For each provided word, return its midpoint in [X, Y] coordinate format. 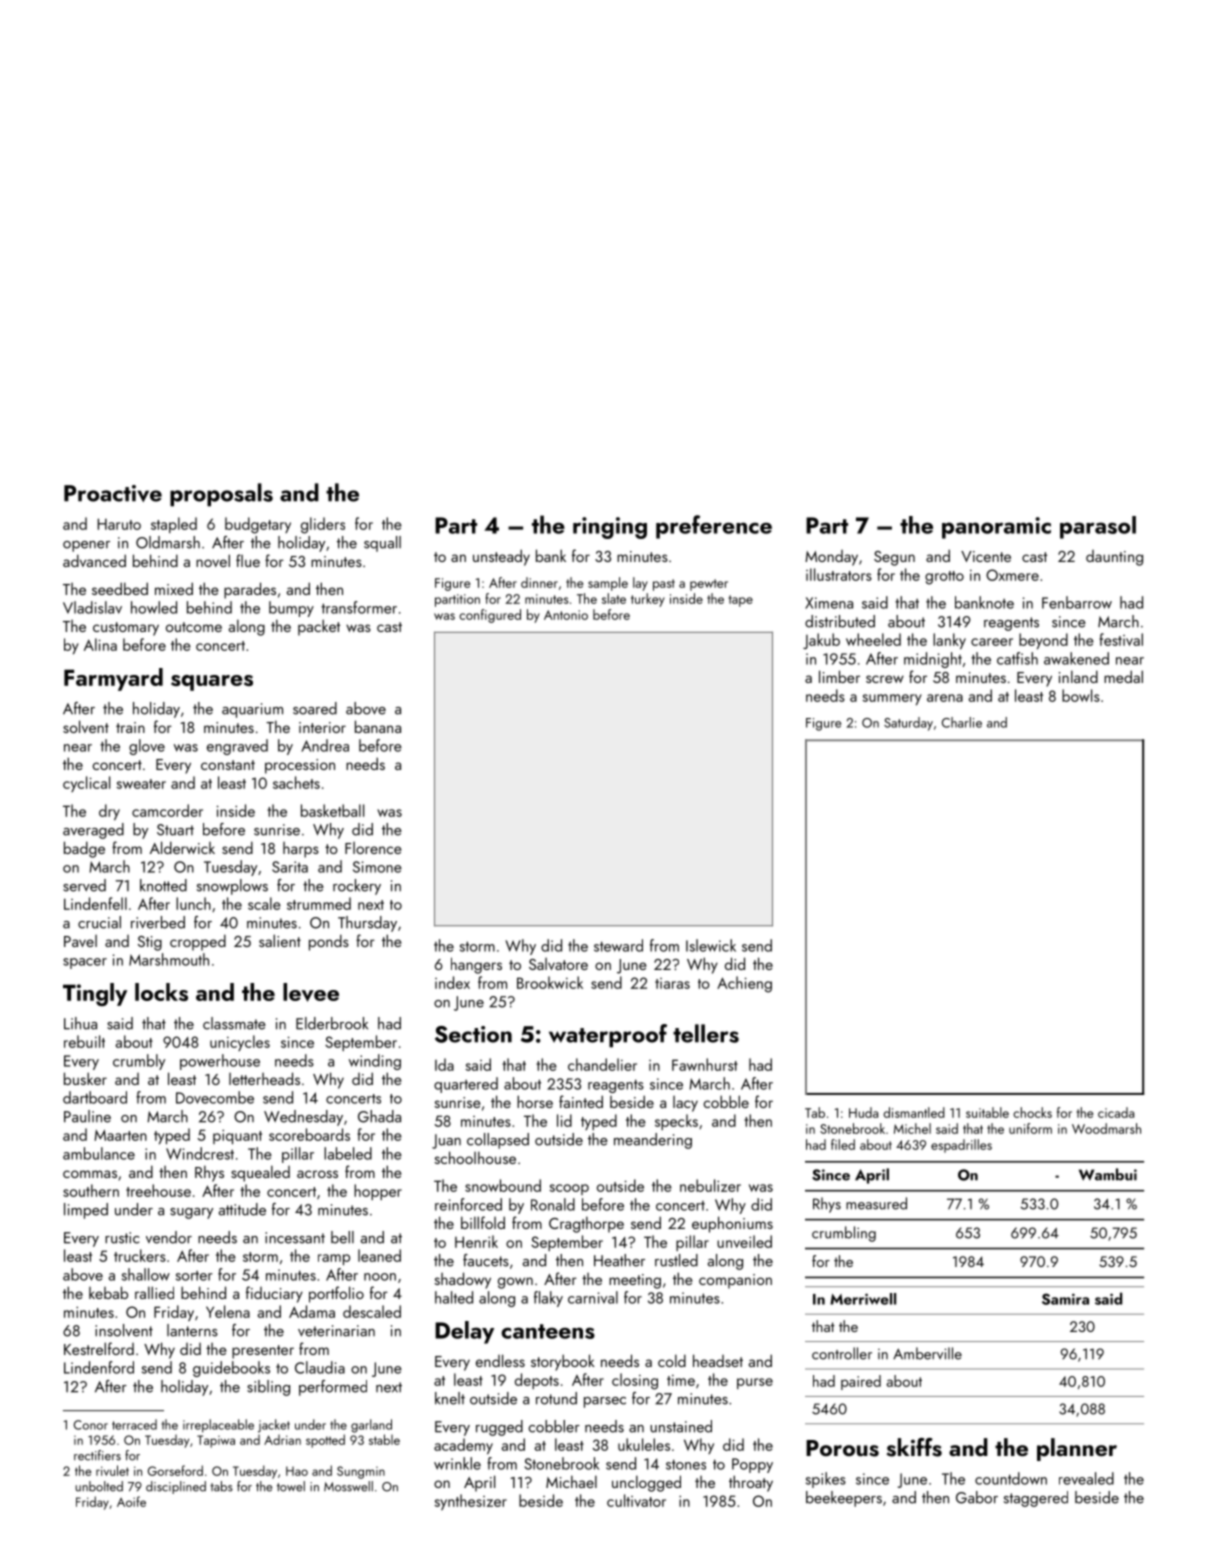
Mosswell [348, 1486]
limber [839, 676]
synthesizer [471, 1502]
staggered [1036, 1499]
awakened [1076, 658]
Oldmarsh [168, 542]
